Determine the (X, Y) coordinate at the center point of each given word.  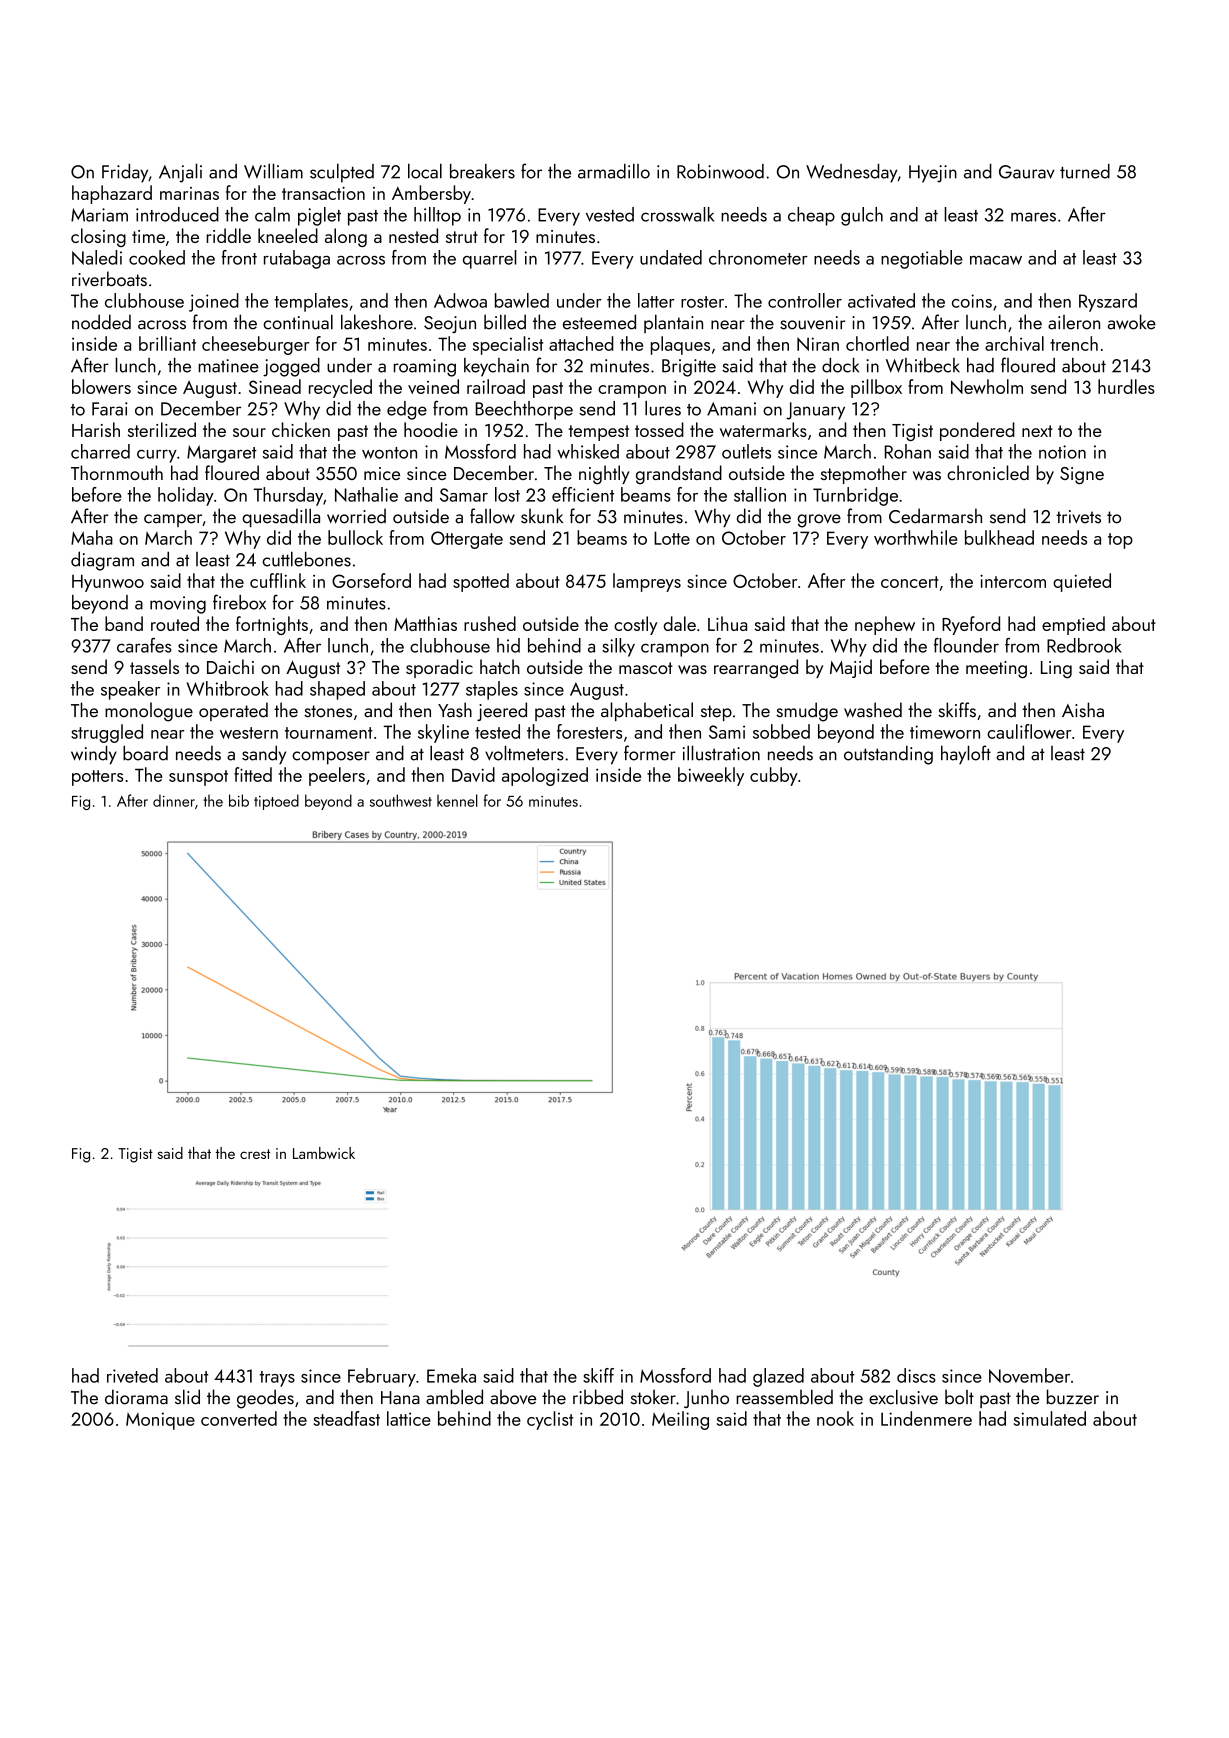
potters (97, 778)
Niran (818, 344)
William (273, 171)
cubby (774, 776)
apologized (545, 776)
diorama (136, 1397)
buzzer (1073, 1397)
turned (1085, 171)
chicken (301, 429)
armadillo (614, 171)
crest (255, 1154)
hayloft (966, 755)
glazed (778, 1377)
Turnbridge (855, 496)
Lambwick (324, 1153)
